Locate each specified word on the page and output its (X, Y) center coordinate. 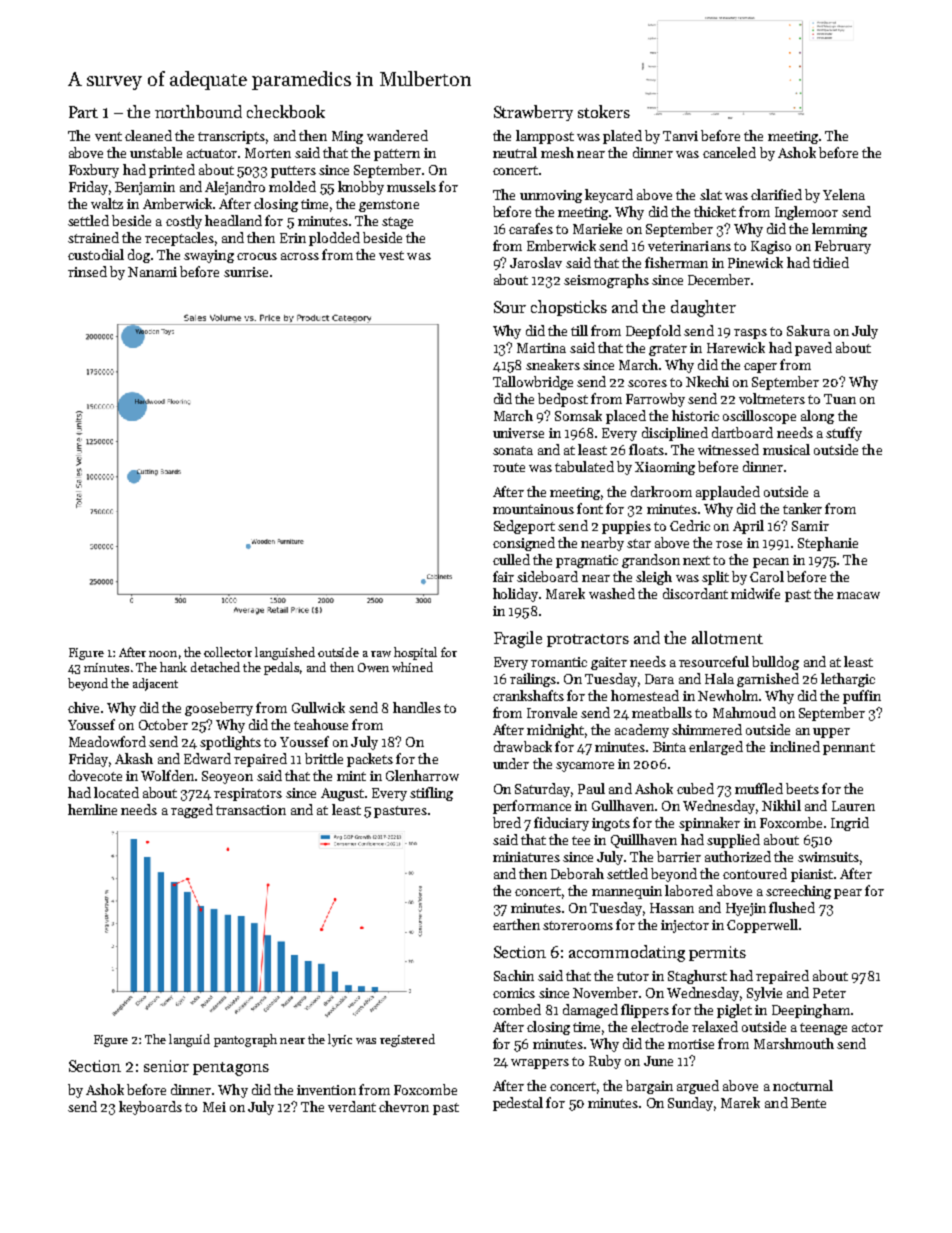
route (509, 467)
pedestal (518, 1104)
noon (163, 654)
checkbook (286, 111)
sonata (513, 450)
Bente (808, 1103)
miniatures (526, 857)
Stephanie (828, 544)
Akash (134, 758)
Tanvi (680, 136)
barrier (679, 856)
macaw (858, 595)
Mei (214, 1107)
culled (511, 559)
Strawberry (533, 113)
